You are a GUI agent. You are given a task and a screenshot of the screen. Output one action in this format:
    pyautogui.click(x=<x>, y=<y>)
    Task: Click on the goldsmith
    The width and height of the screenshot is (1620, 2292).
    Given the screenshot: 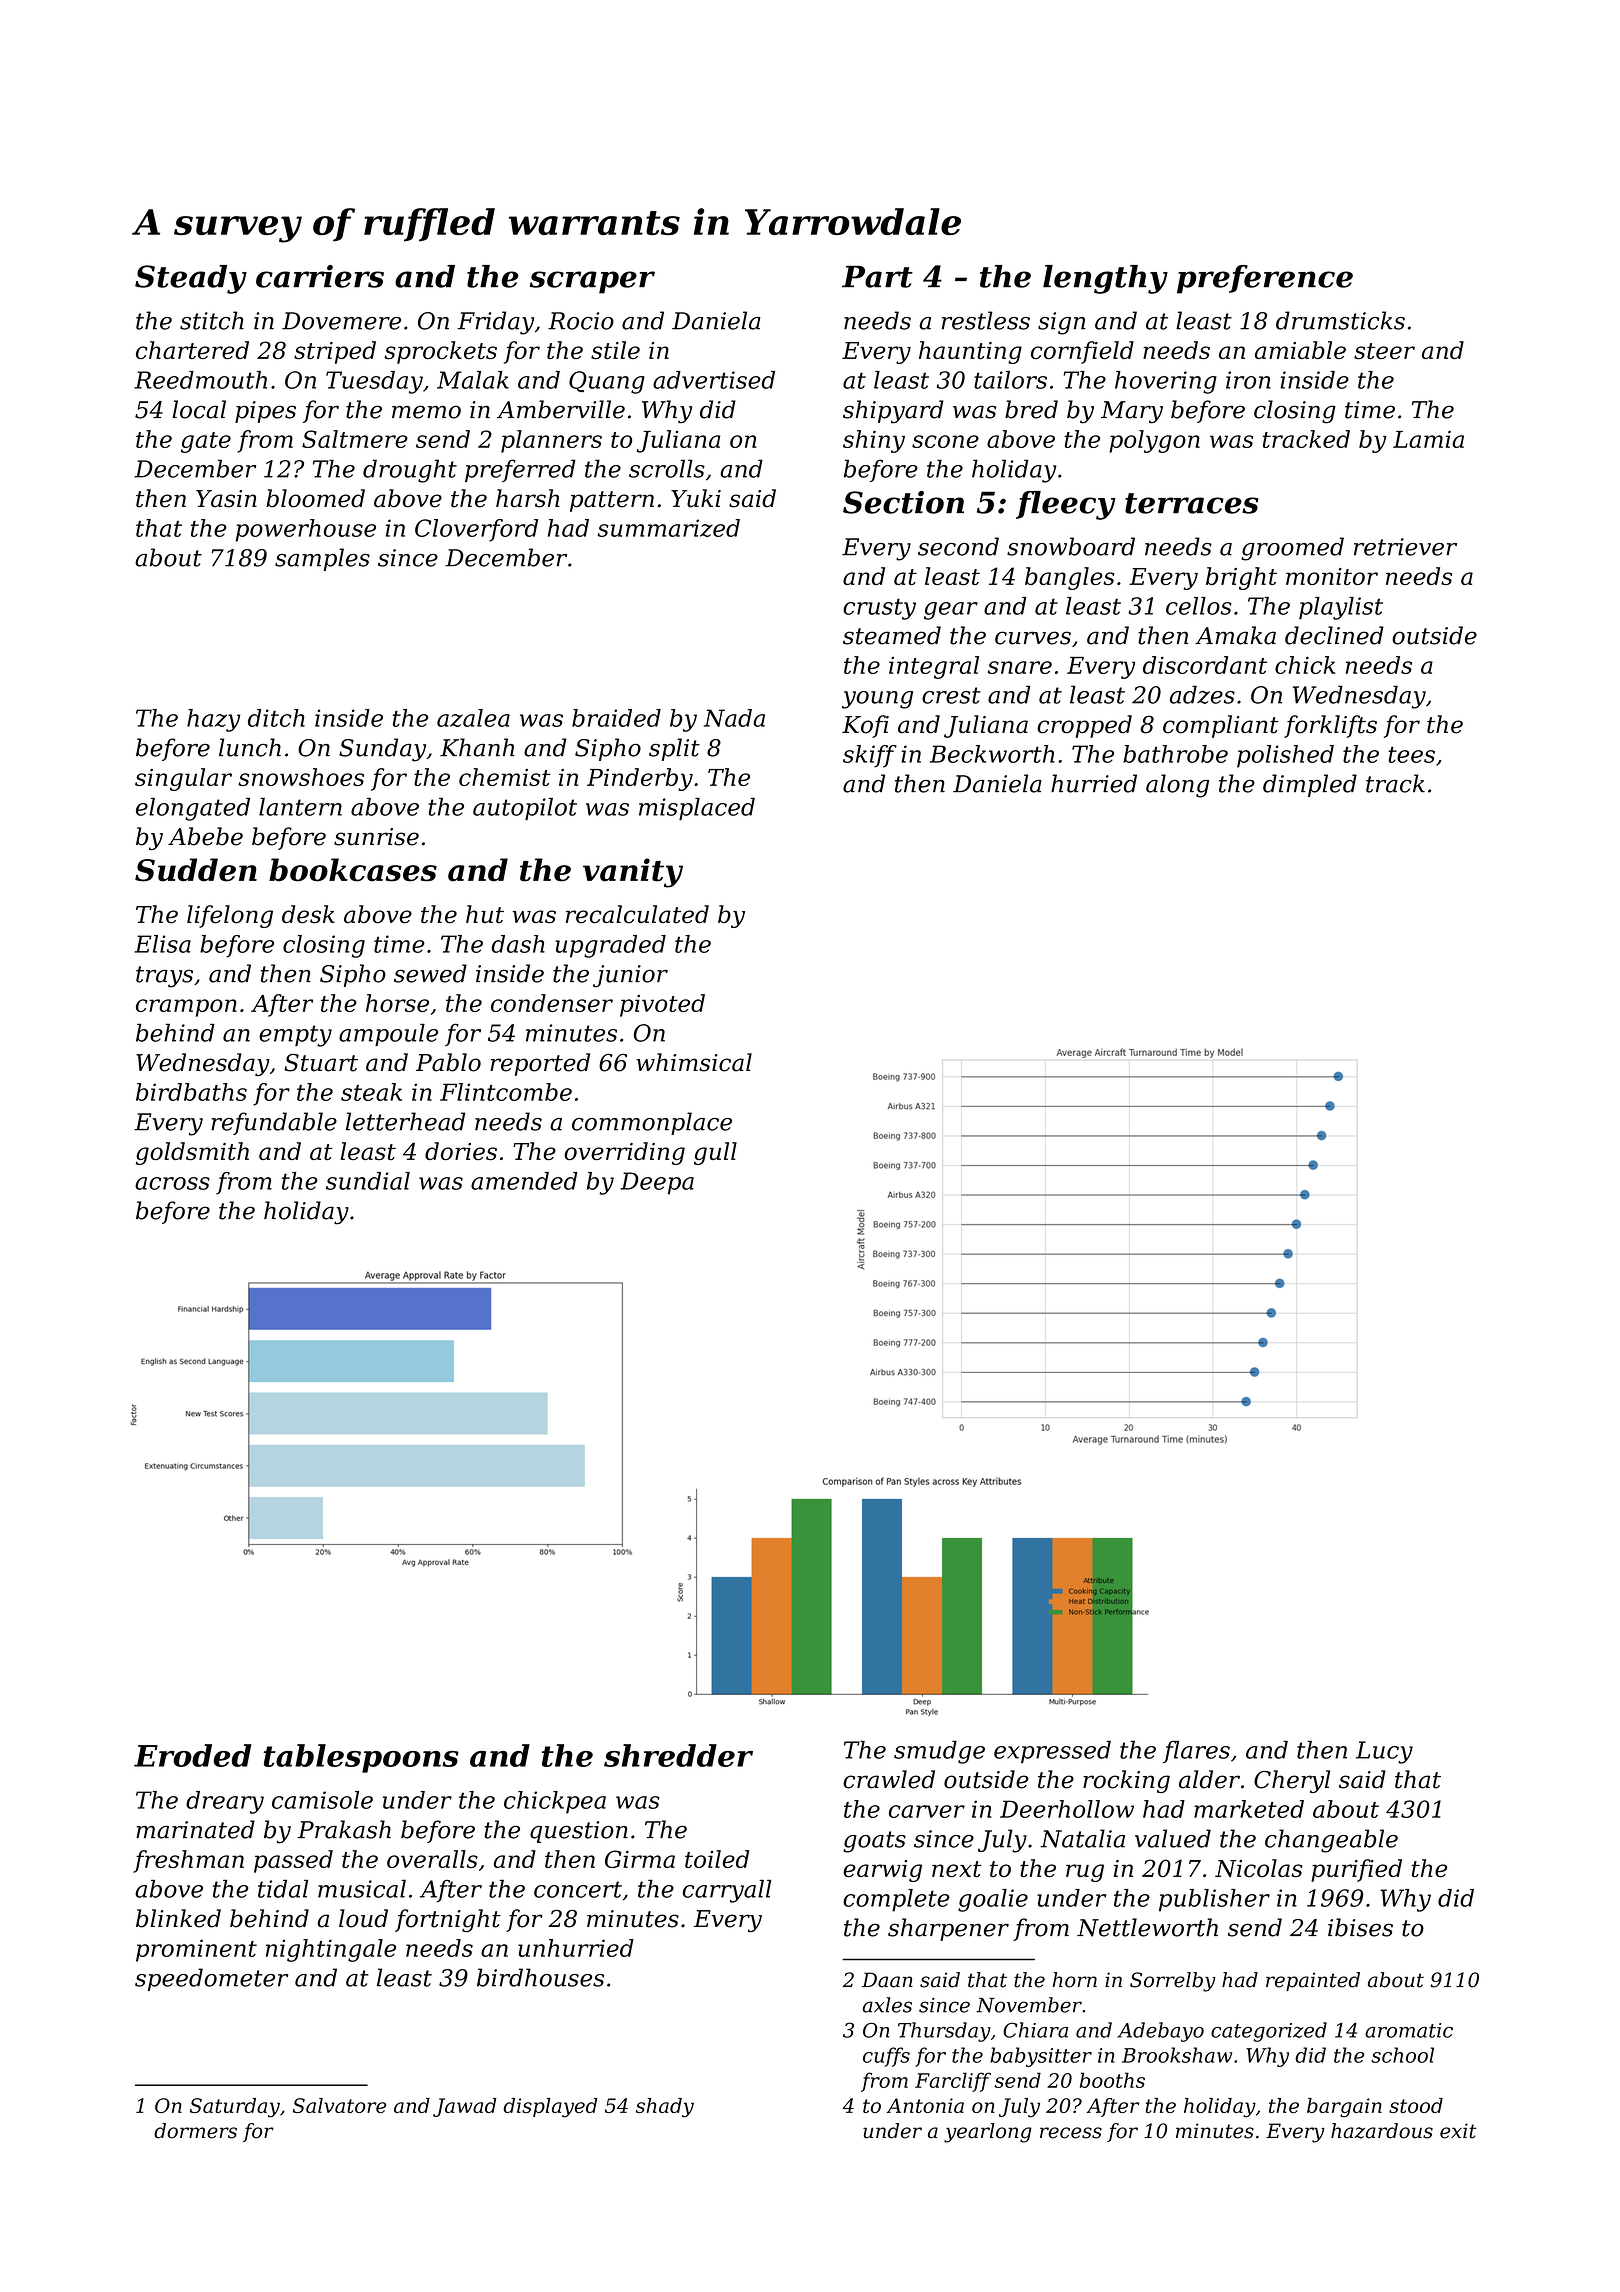 What is the action you would take?
    pyautogui.click(x=192, y=1153)
